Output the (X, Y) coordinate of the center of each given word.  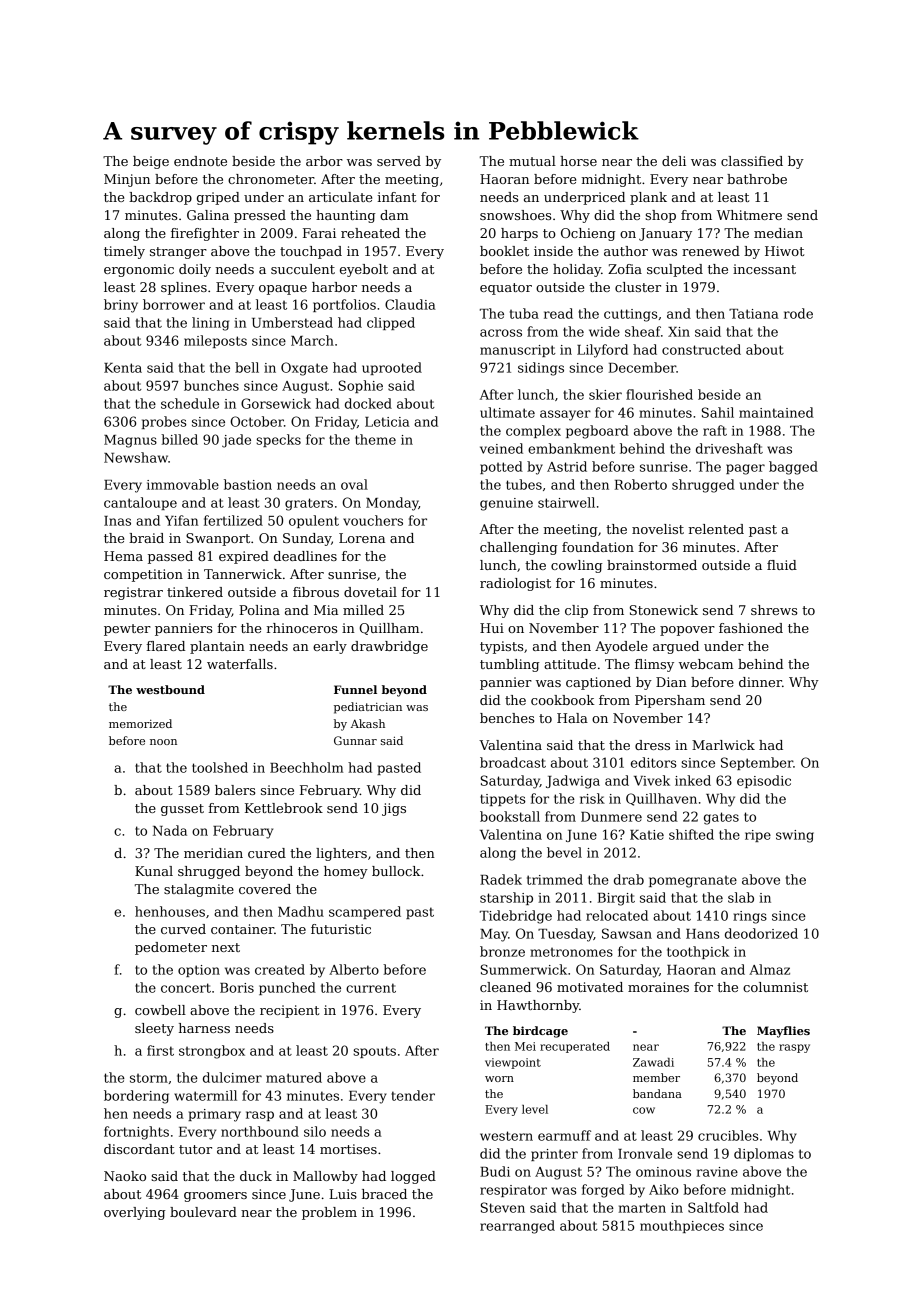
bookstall (510, 816)
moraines (658, 987)
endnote (200, 161)
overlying (134, 1213)
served (399, 161)
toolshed (220, 767)
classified (752, 161)
